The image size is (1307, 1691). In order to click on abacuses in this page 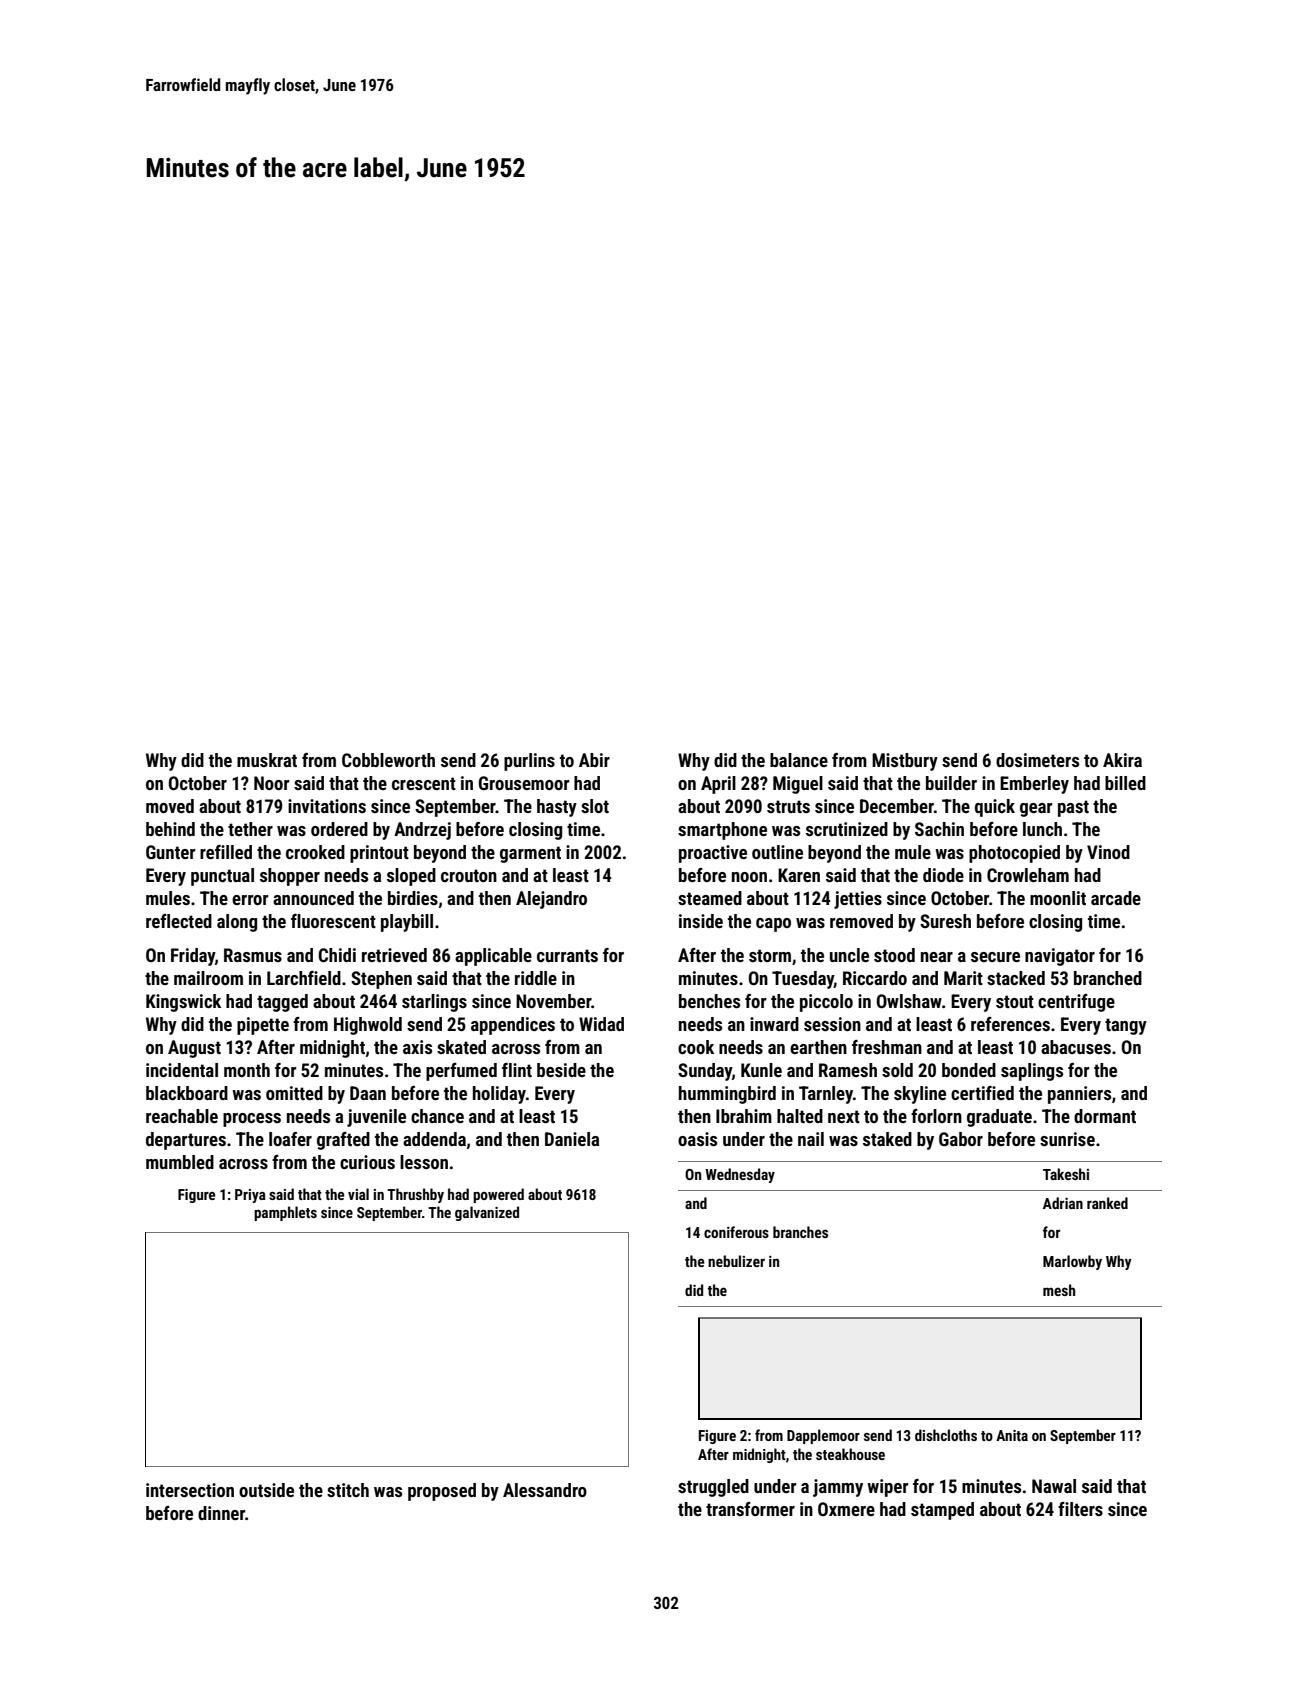, I will do `click(1076, 1047)`.
